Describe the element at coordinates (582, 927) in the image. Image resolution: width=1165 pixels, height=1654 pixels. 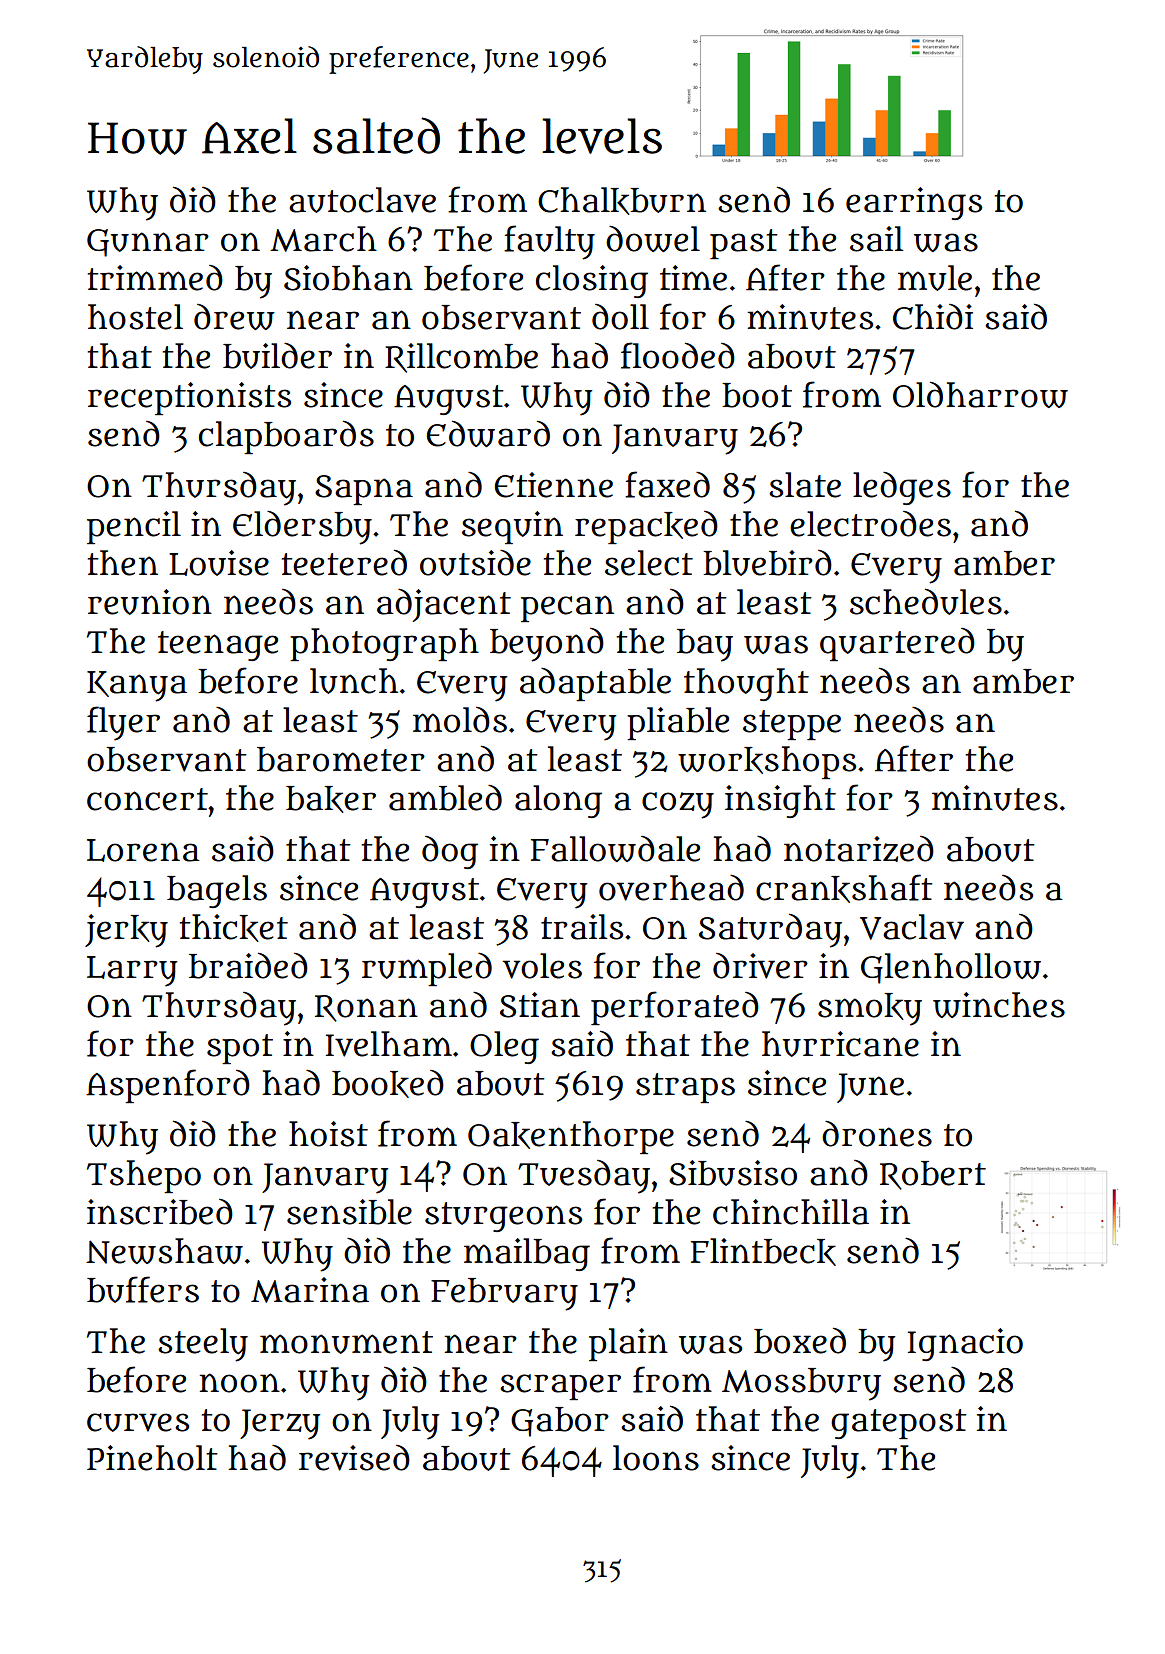
I see `trails` at that location.
